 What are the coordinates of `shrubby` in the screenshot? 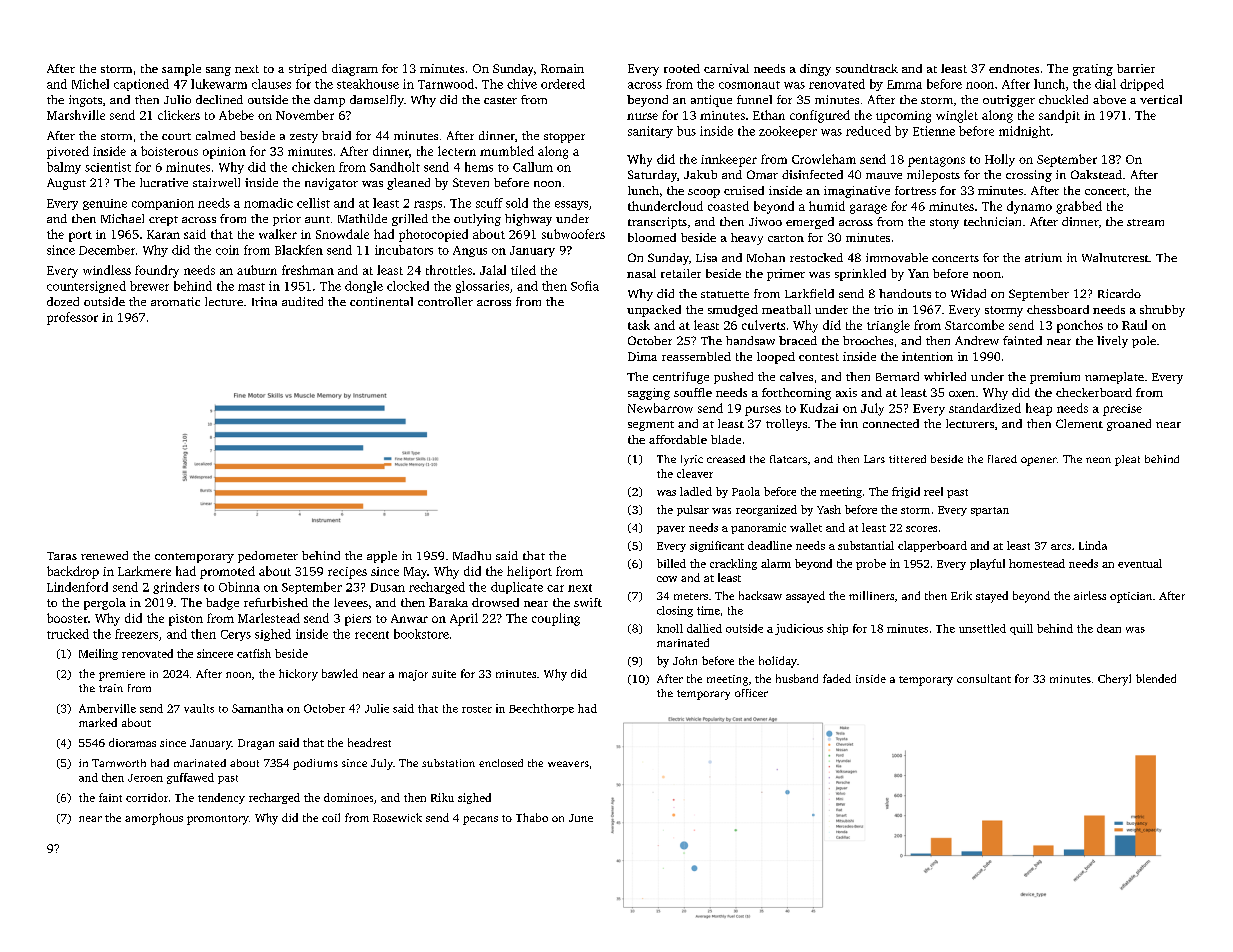 It's located at (1162, 311).
